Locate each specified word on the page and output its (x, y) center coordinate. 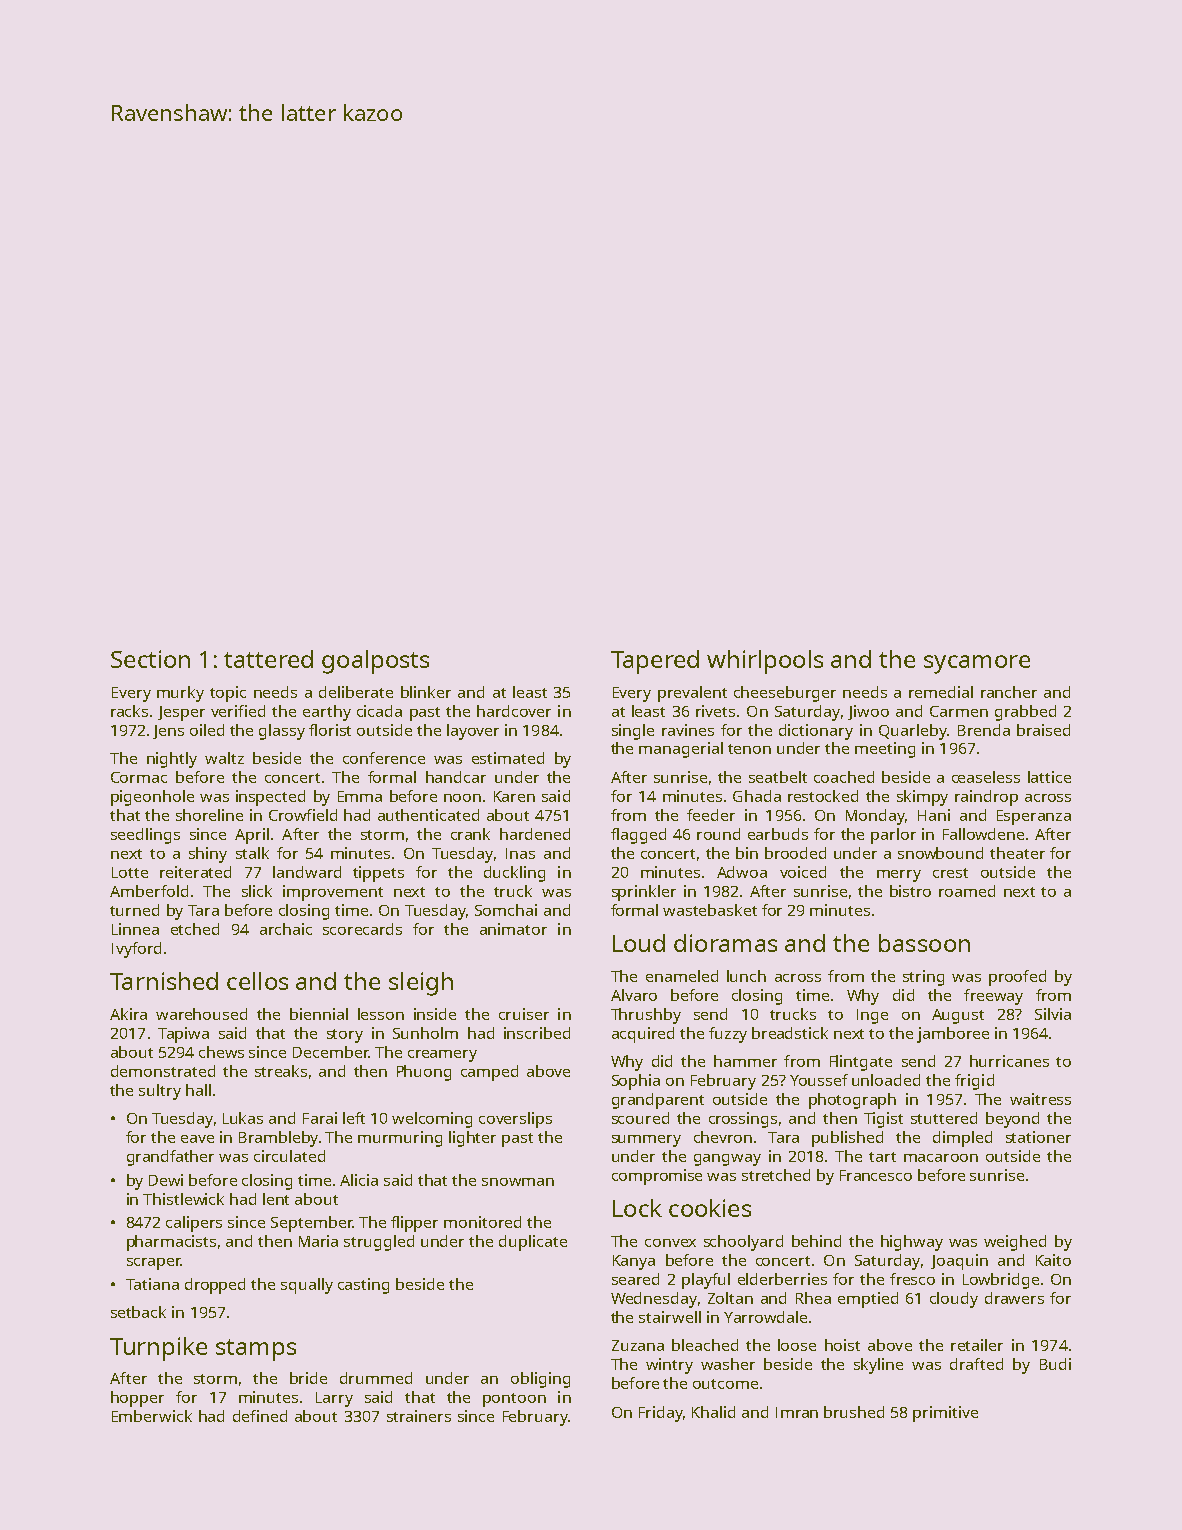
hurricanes (1009, 1061)
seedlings (145, 836)
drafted (976, 1364)
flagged (638, 836)
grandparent (658, 1101)
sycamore (977, 664)
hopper (137, 1399)
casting (363, 1286)
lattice (1049, 777)
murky (180, 694)
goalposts (375, 662)
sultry (160, 1092)
